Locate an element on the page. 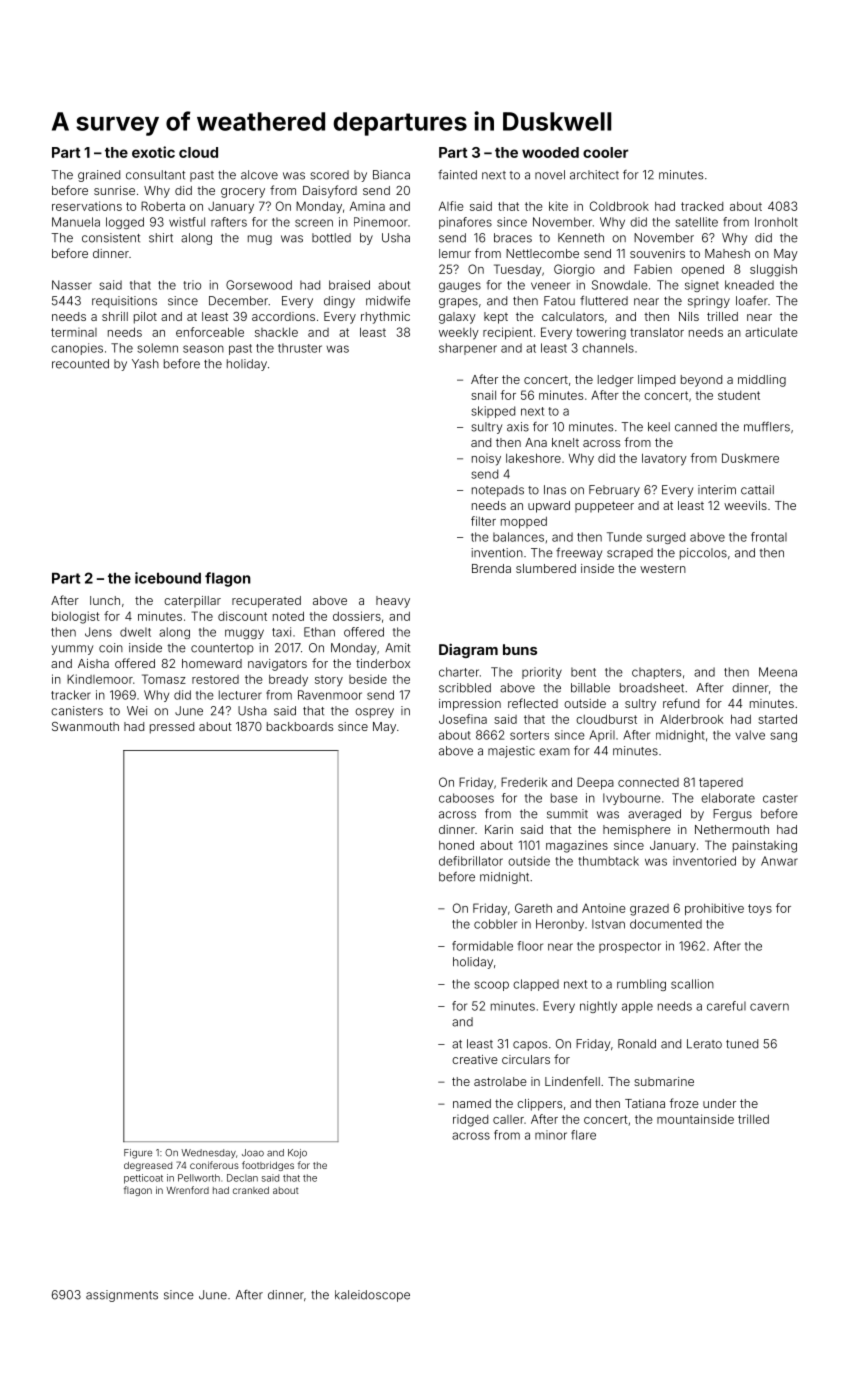 This image has height=1400, width=849. backboards is located at coordinates (300, 726).
